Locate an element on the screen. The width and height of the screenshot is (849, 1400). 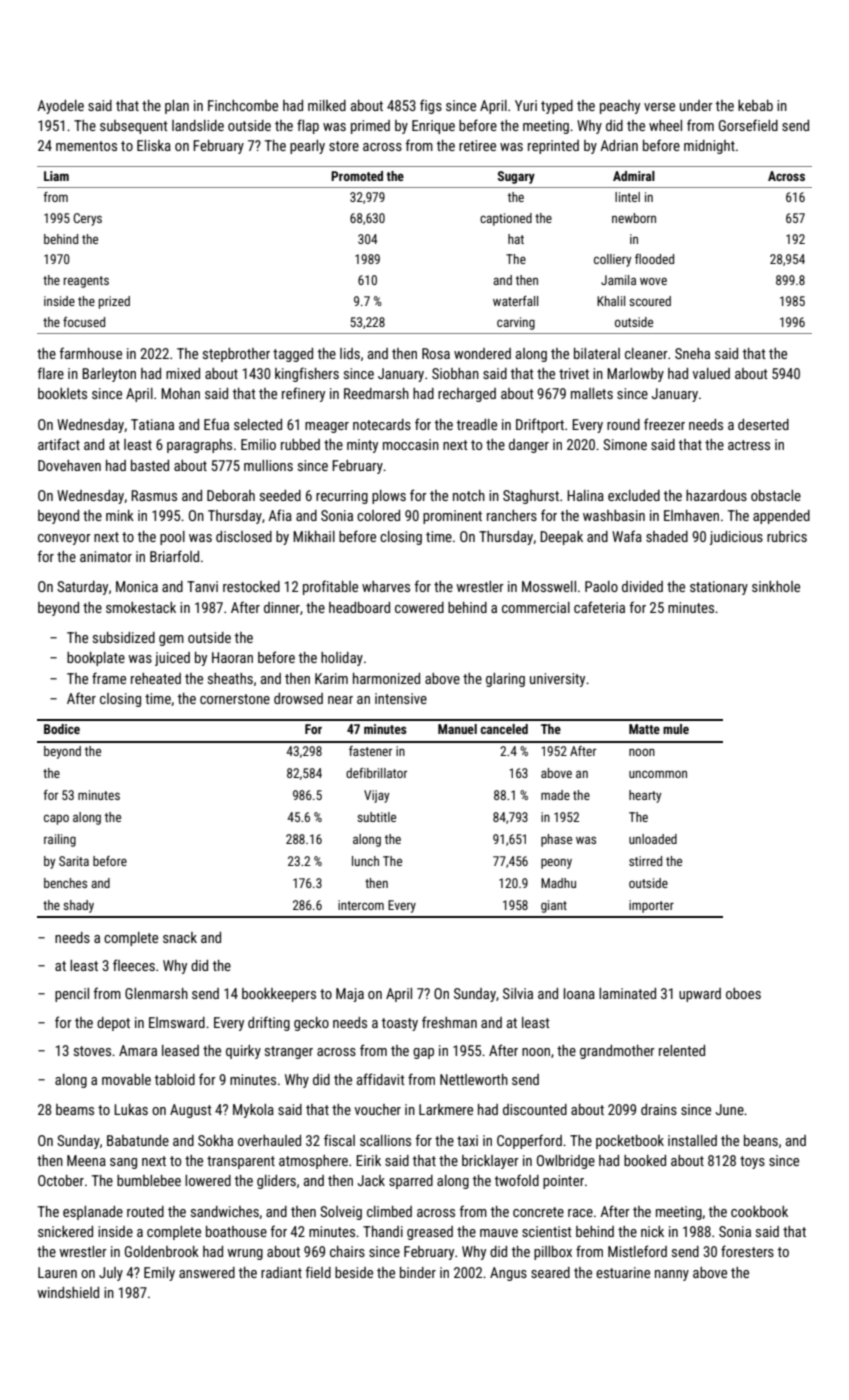
captioned is located at coordinates (506, 219).
